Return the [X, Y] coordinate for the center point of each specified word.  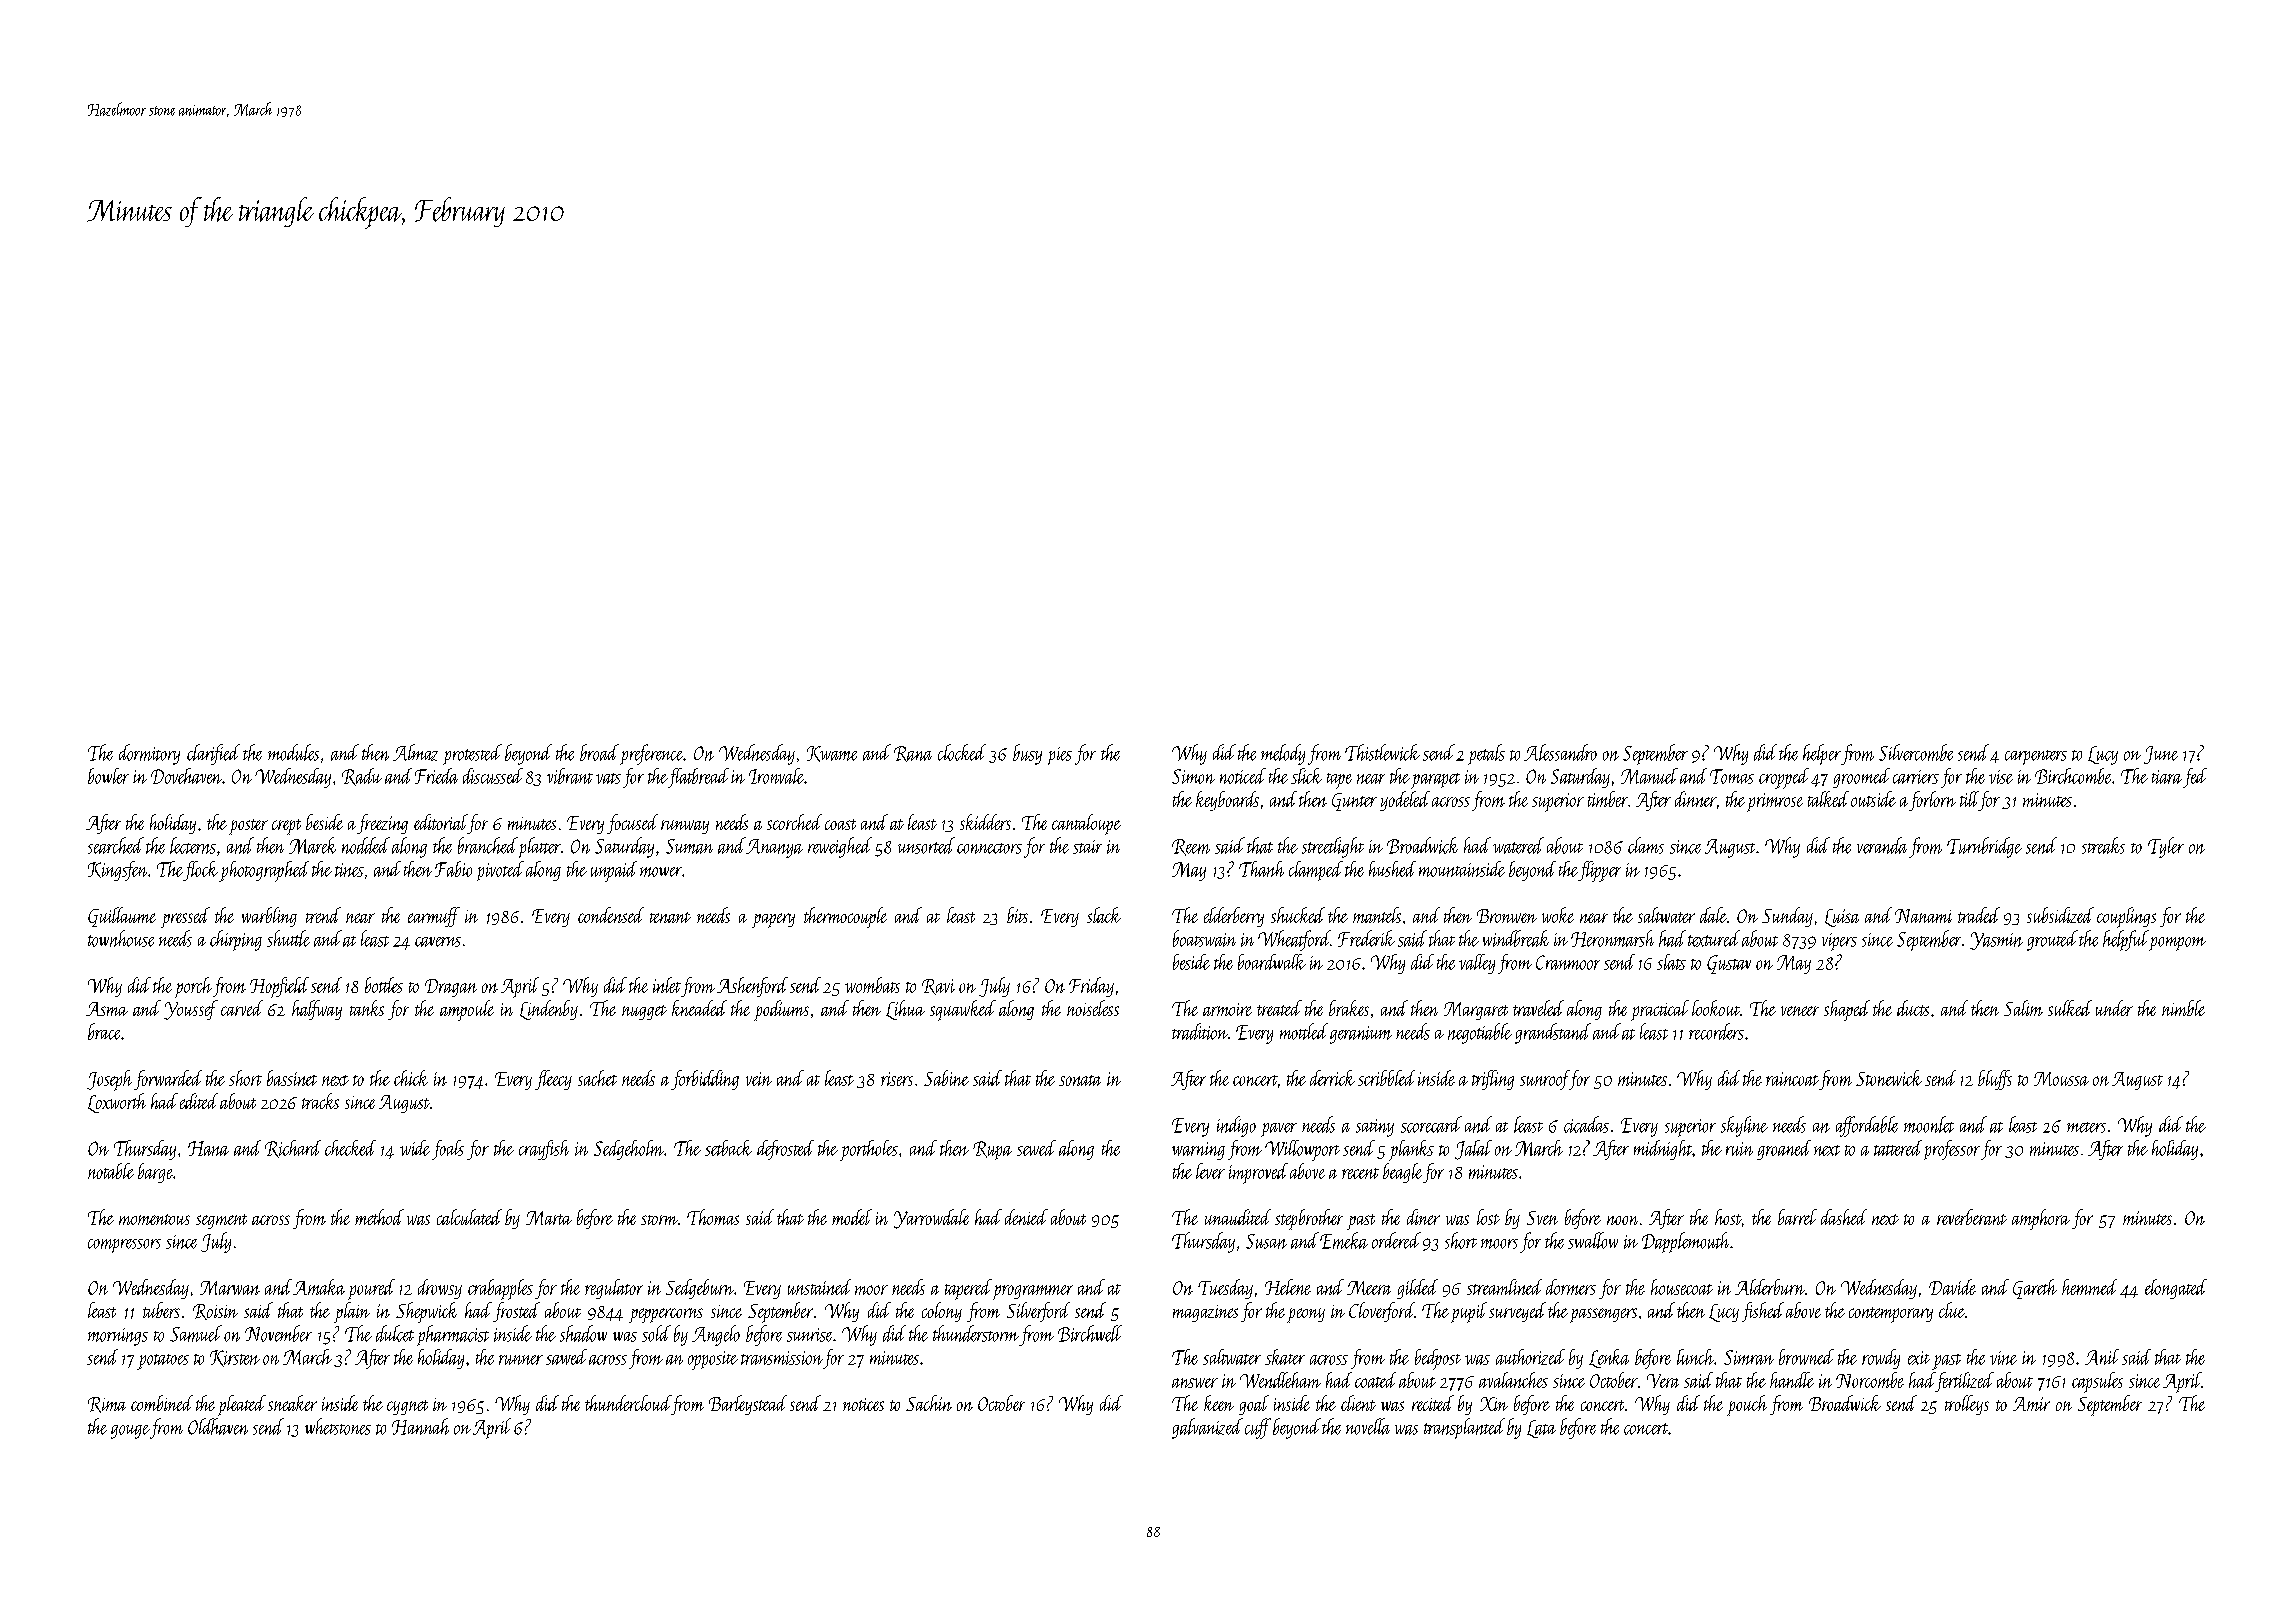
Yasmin [1996, 941]
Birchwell [1090, 1333]
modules [293, 752]
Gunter [1354, 802]
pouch [1747, 1405]
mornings [118, 1337]
